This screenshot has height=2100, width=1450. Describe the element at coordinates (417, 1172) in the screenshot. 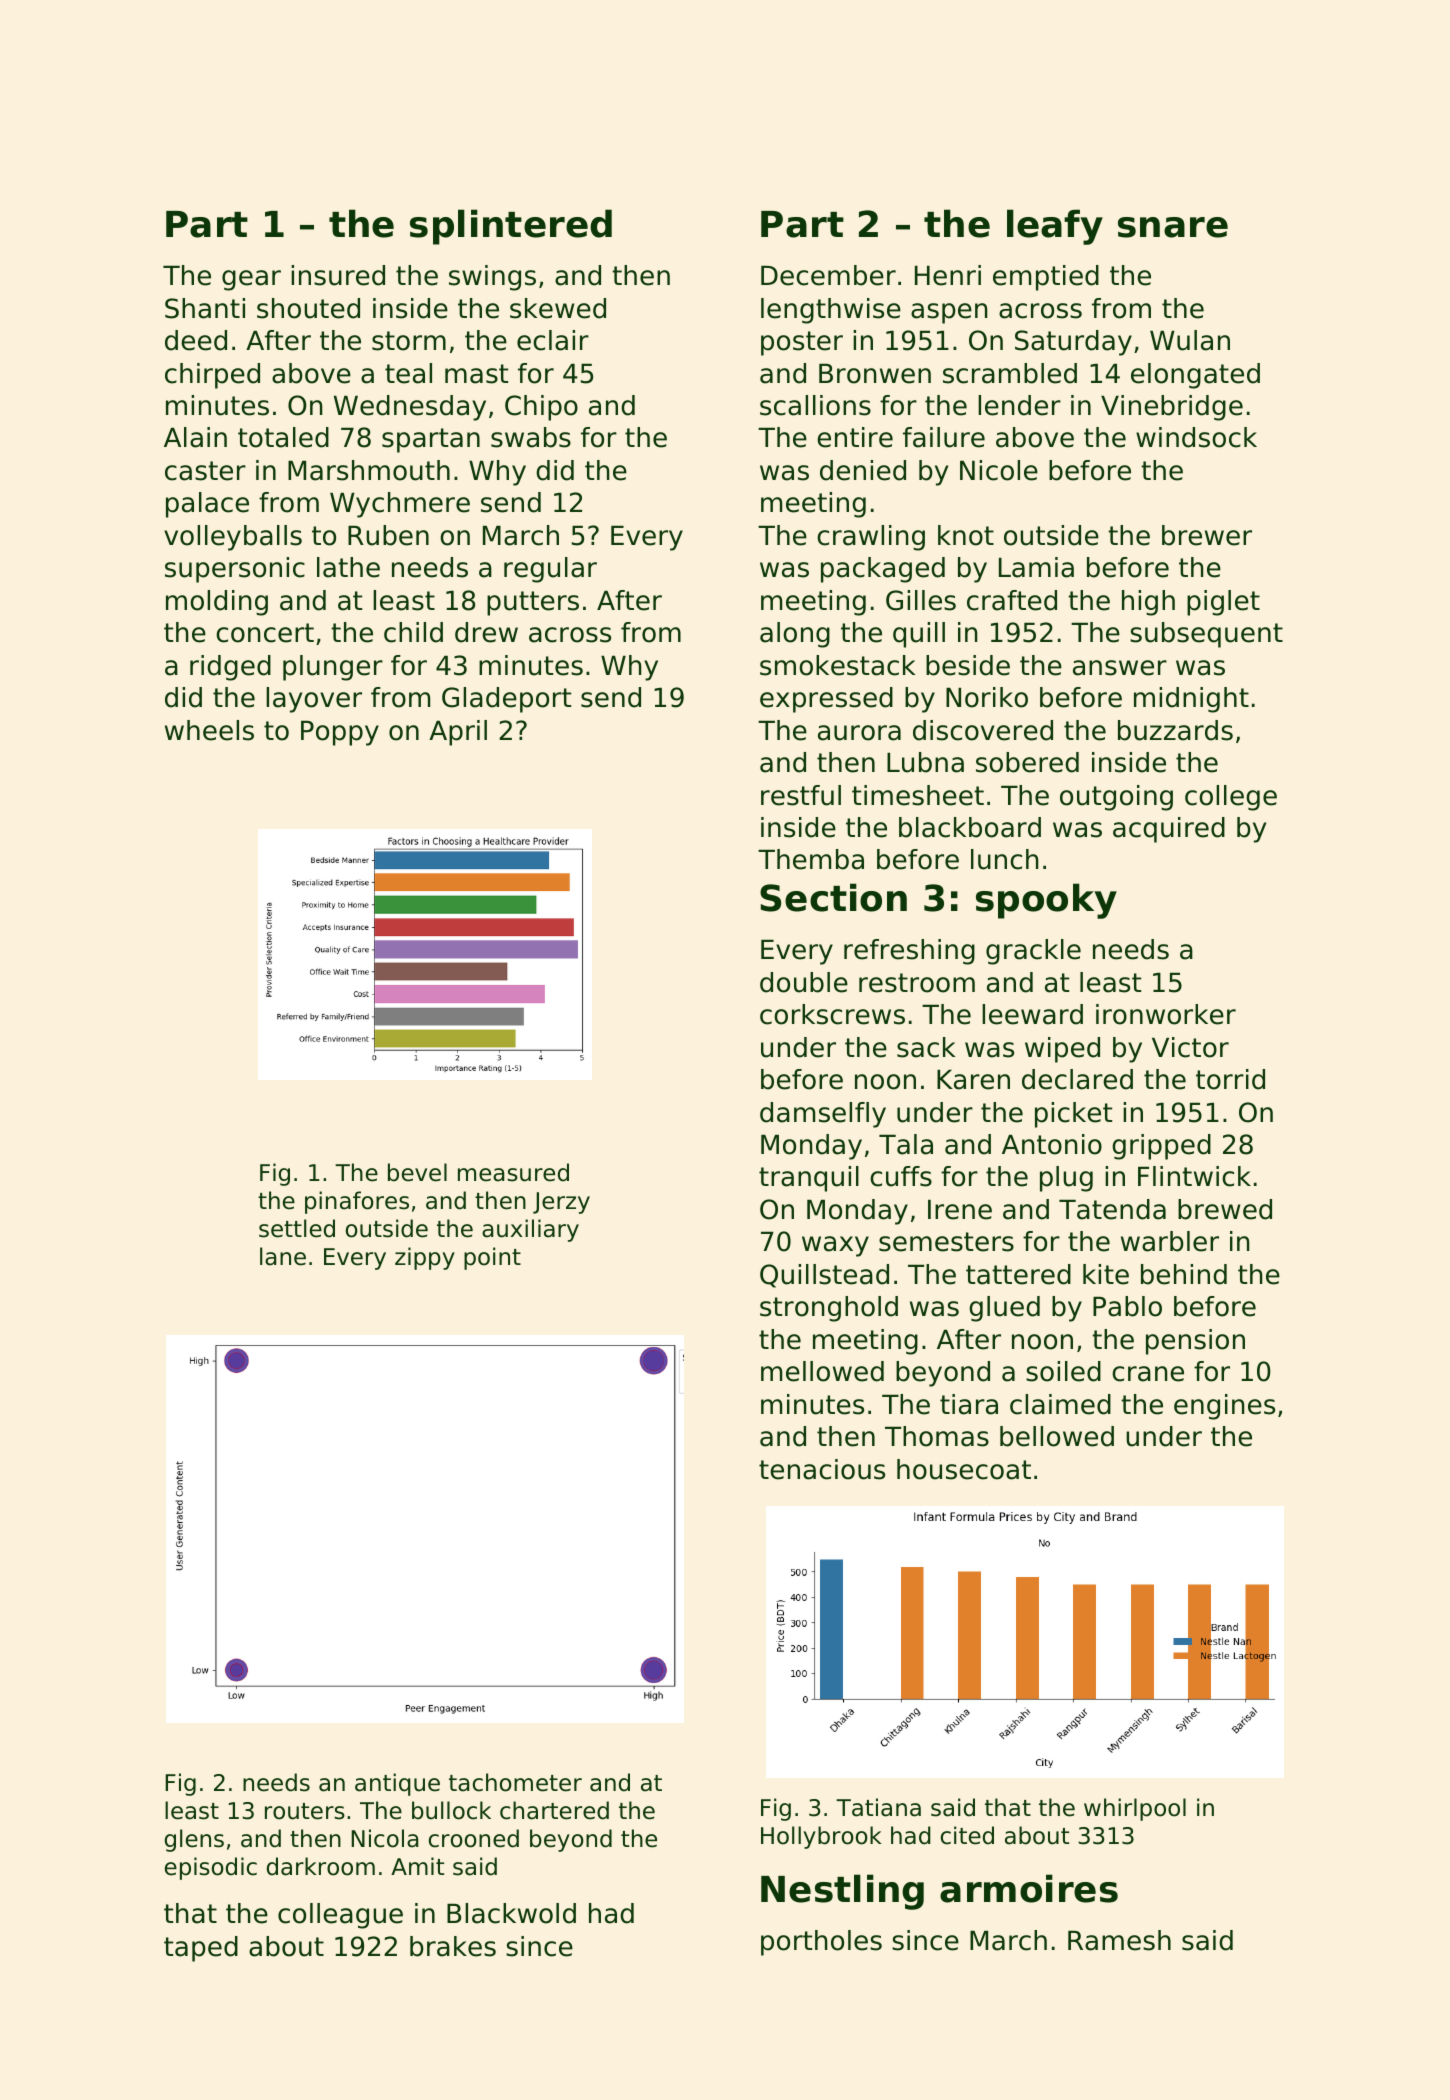

I see `bevel` at that location.
